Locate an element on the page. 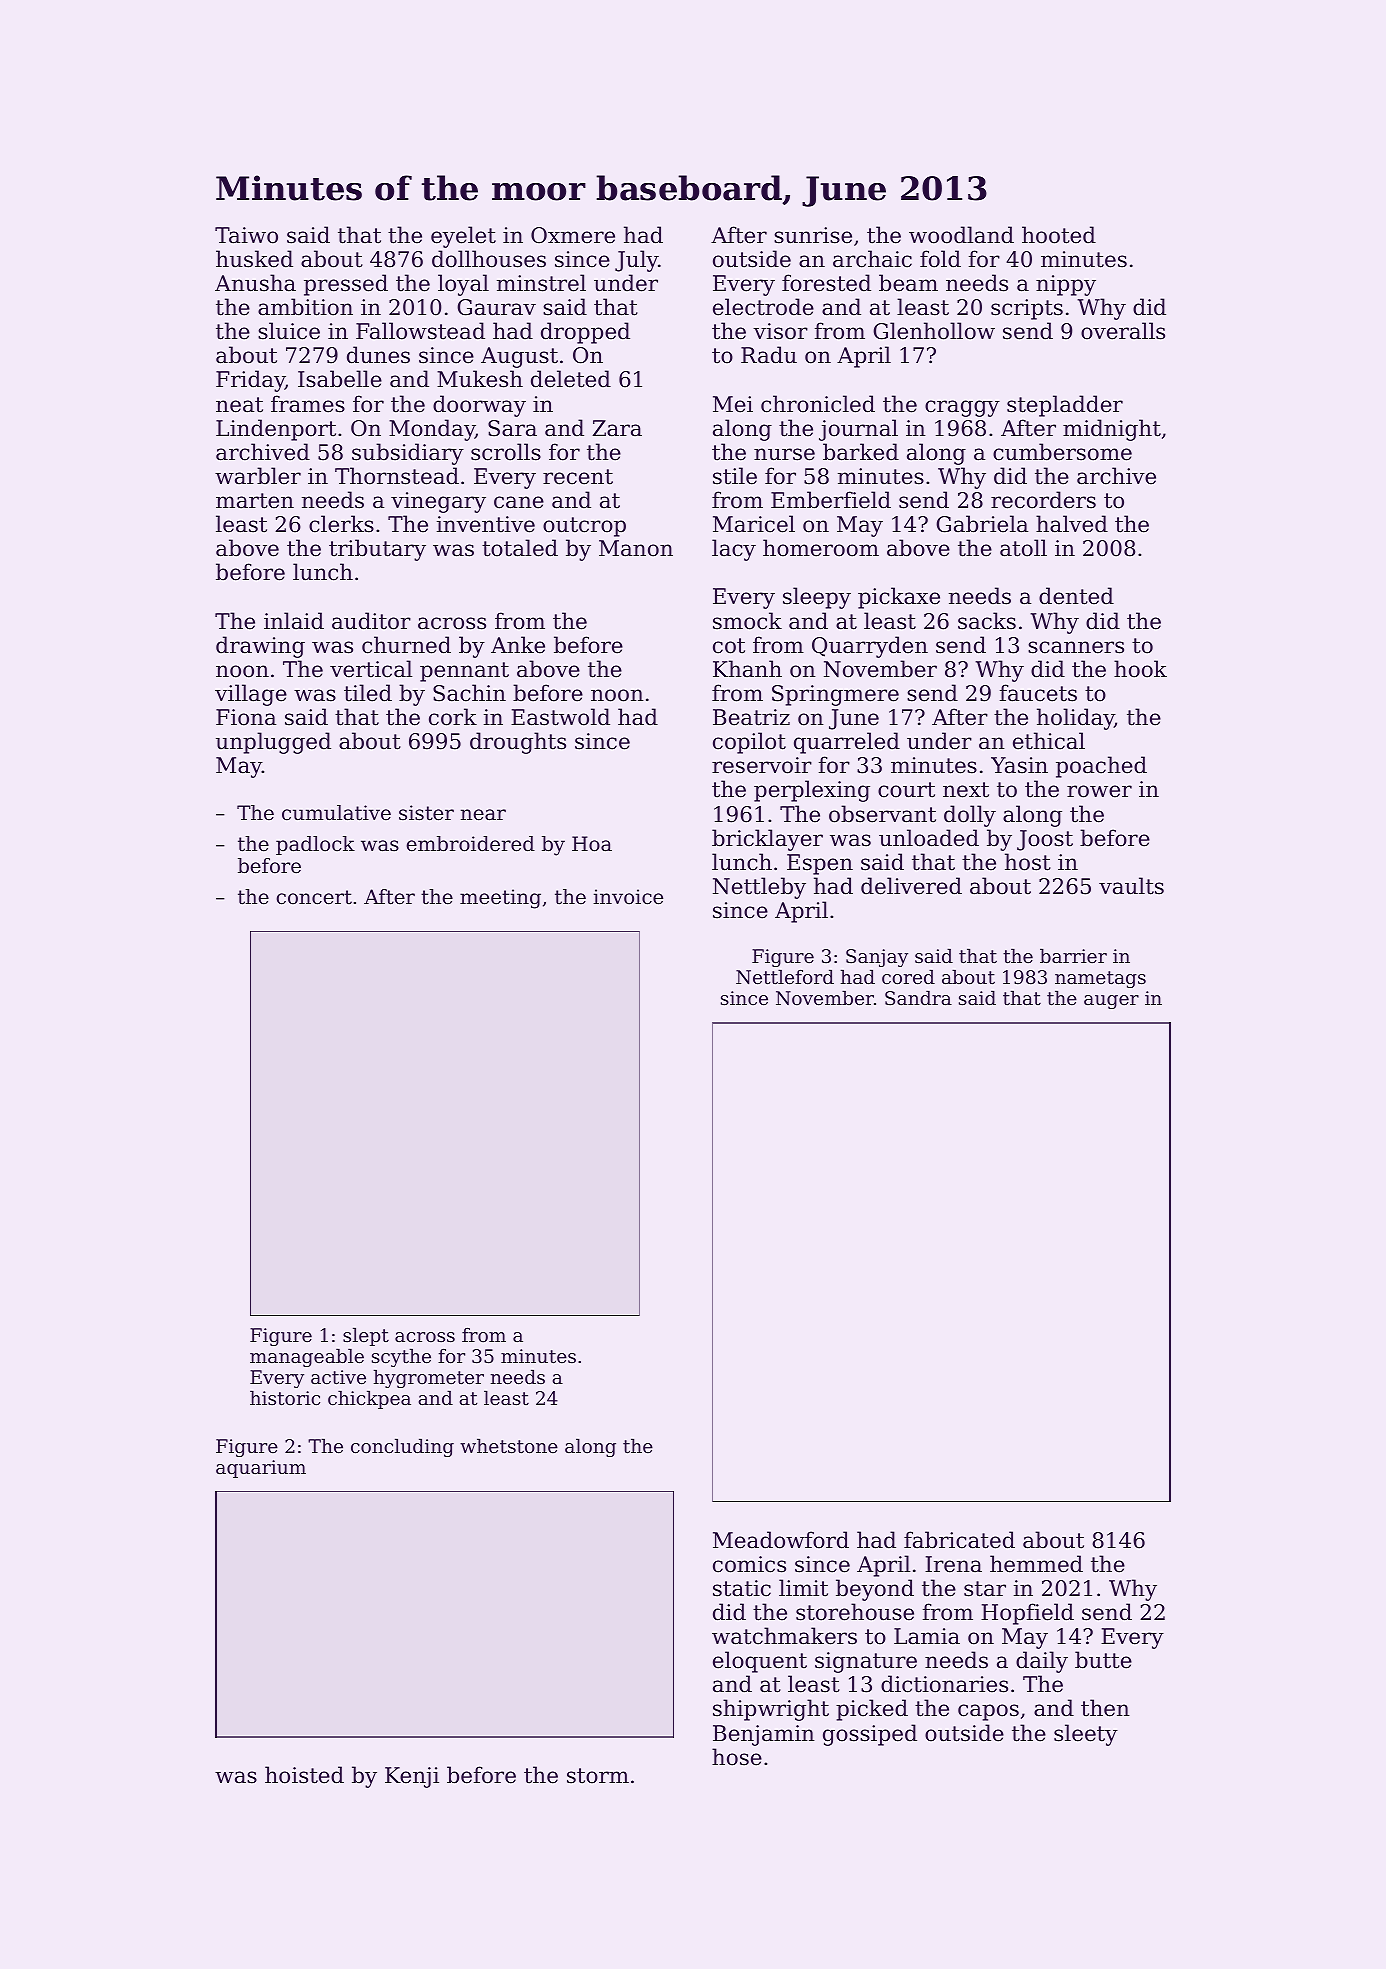 This image has width=1386, height=1969. Taiwo is located at coordinates (246, 235).
